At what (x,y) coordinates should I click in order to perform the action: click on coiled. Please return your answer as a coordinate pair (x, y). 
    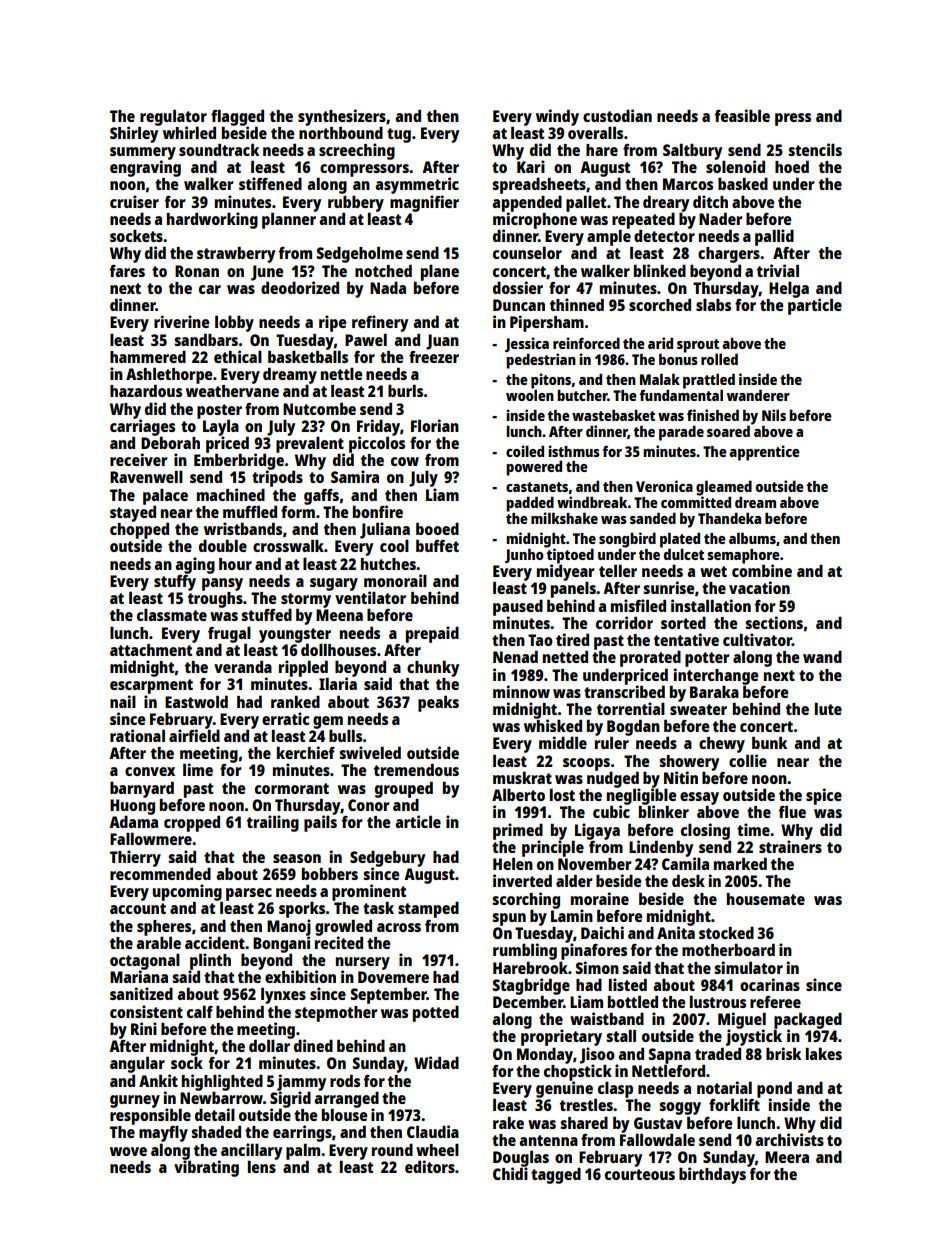
    Looking at the image, I should click on (525, 451).
